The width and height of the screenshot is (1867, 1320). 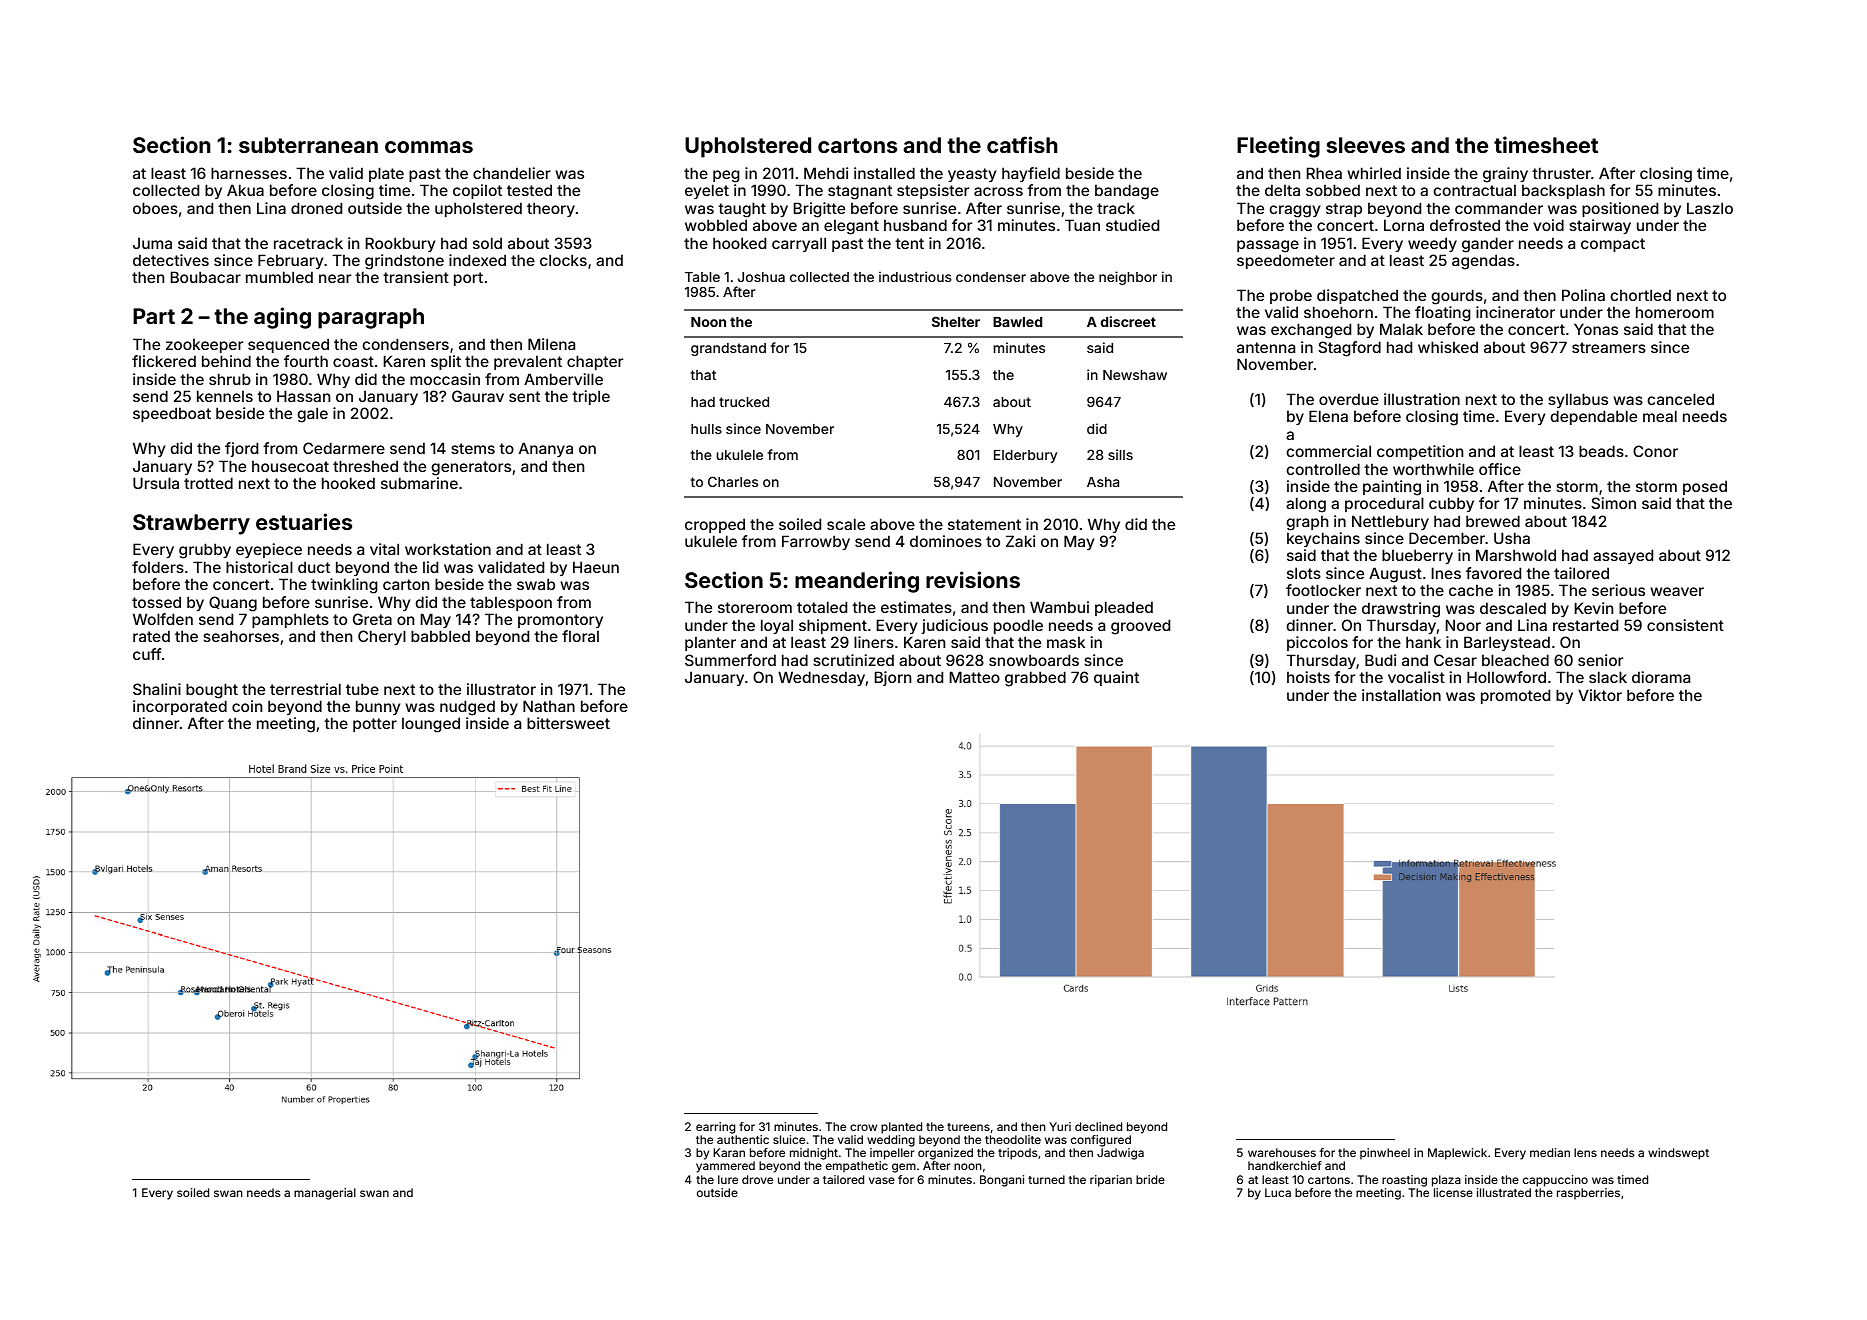 I want to click on drove, so click(x=757, y=1179).
